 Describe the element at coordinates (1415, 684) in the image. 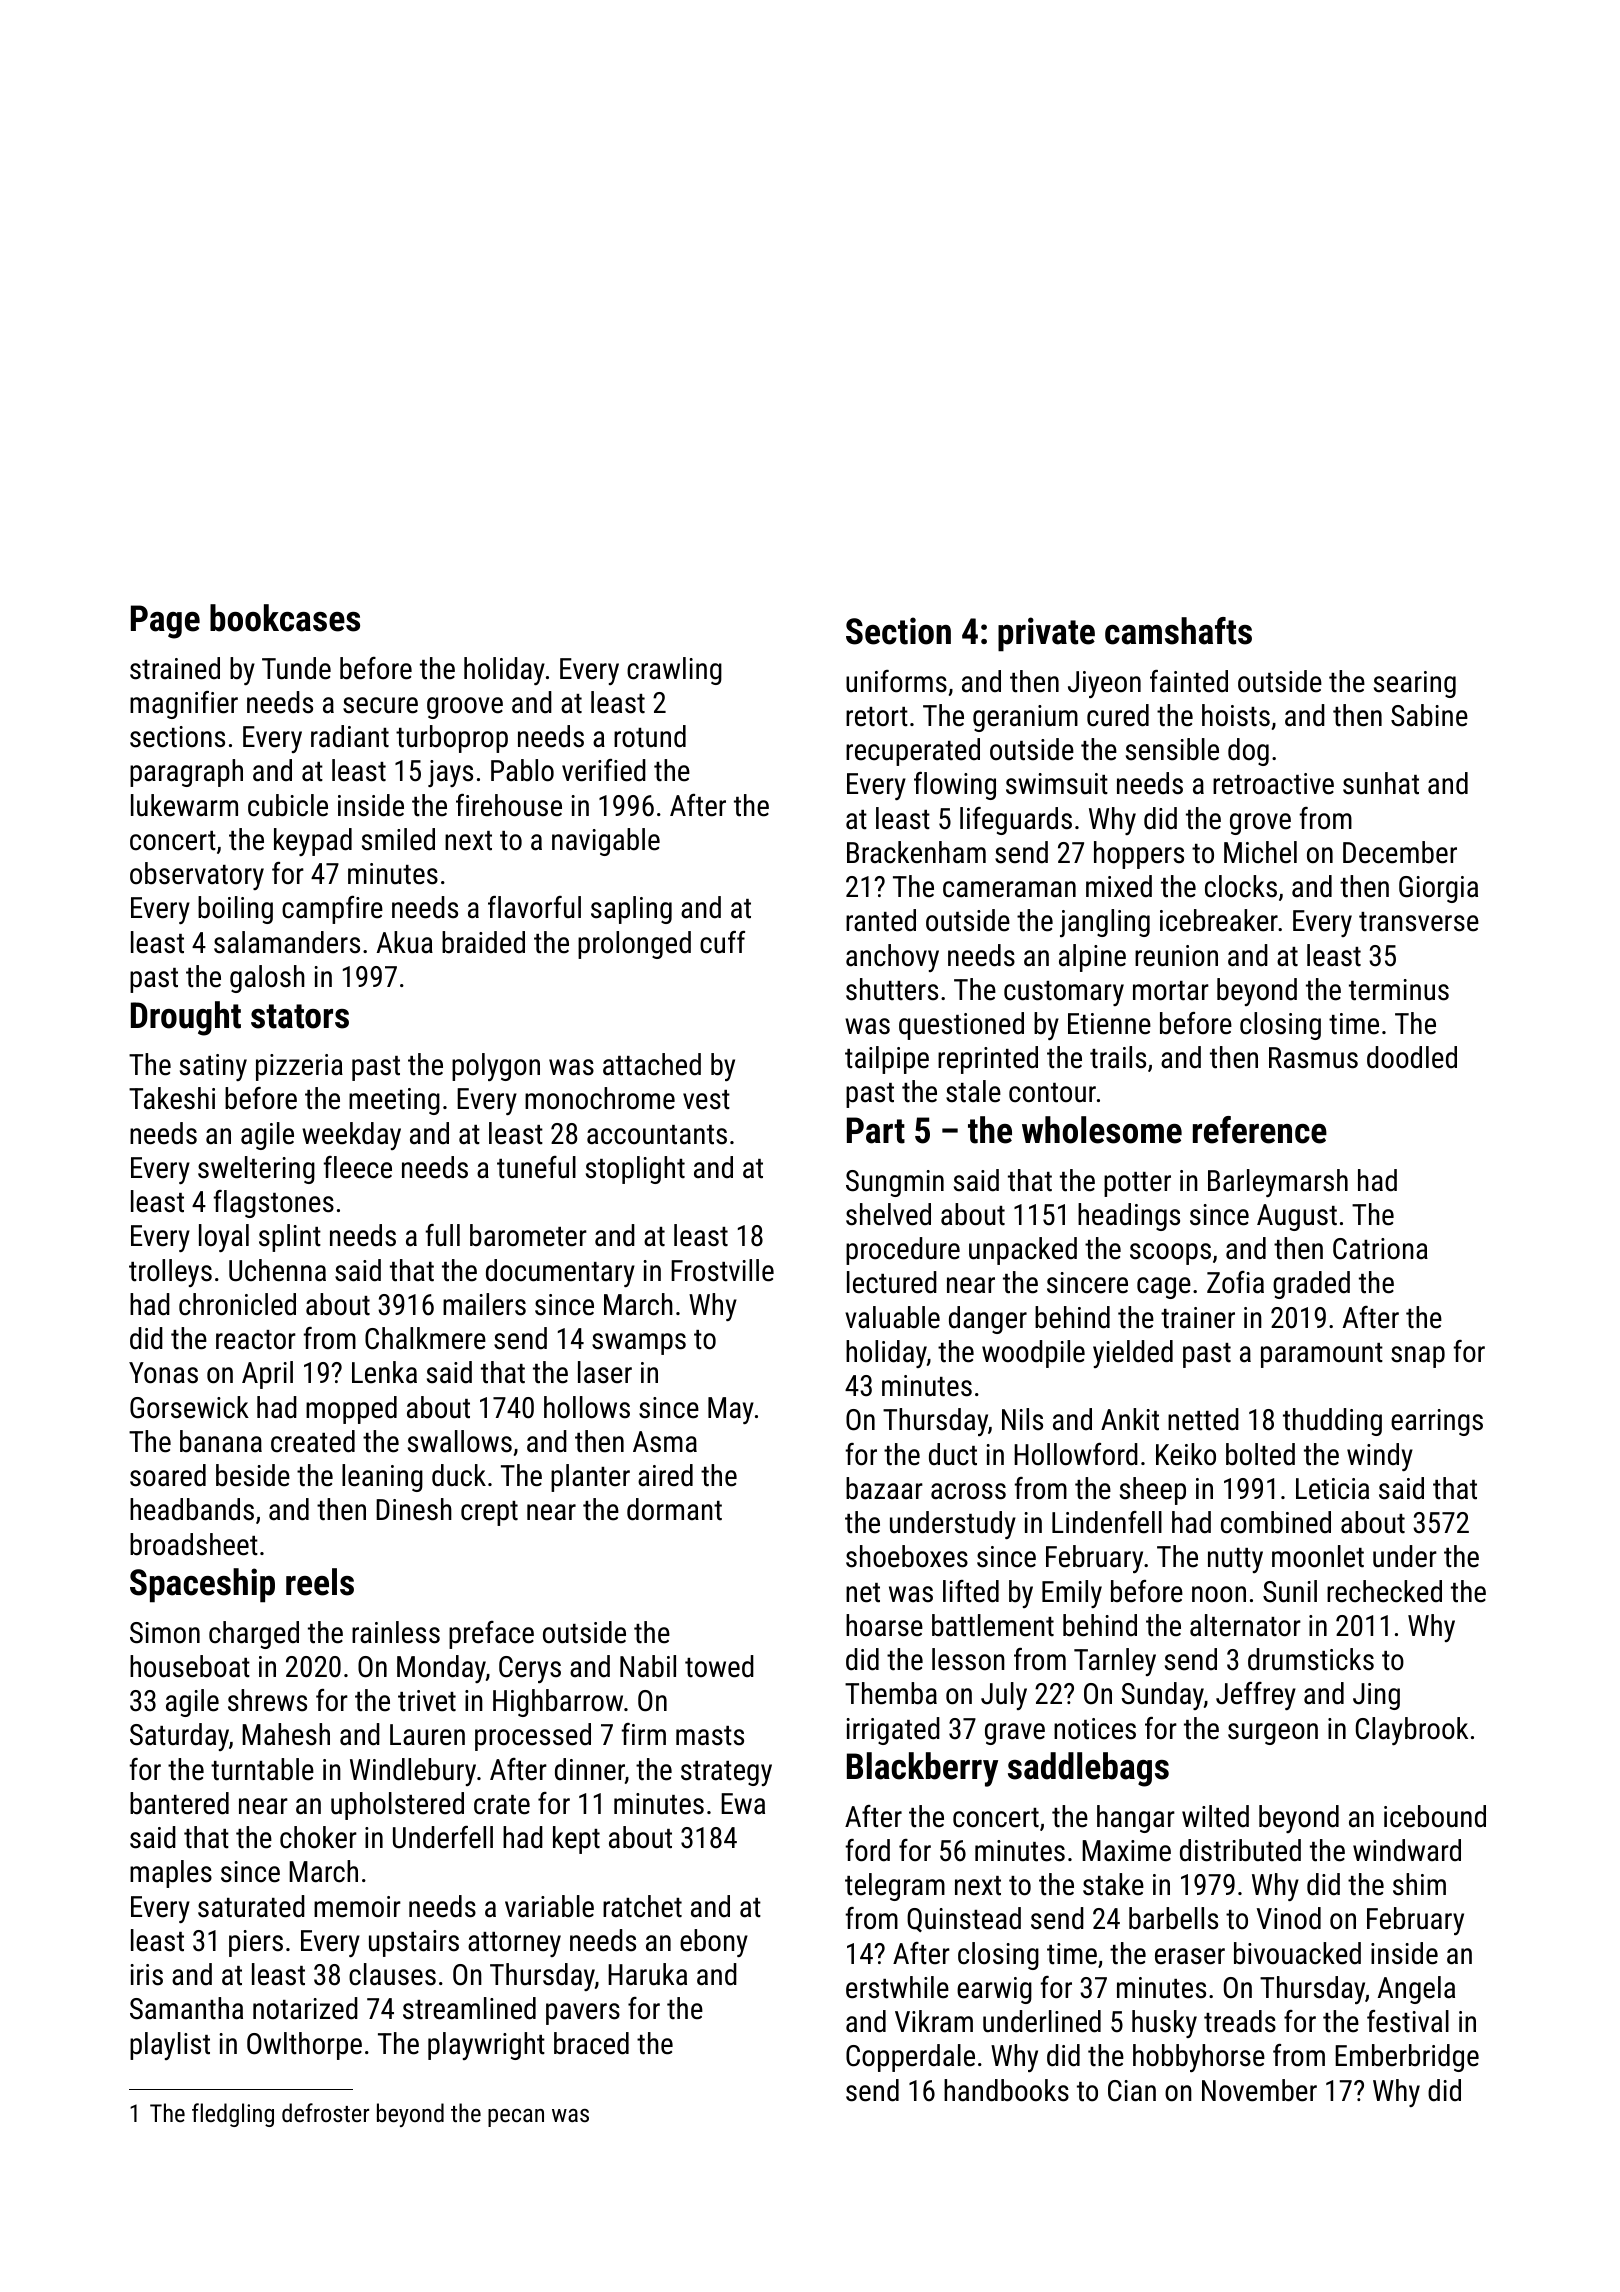

I see `searing` at that location.
